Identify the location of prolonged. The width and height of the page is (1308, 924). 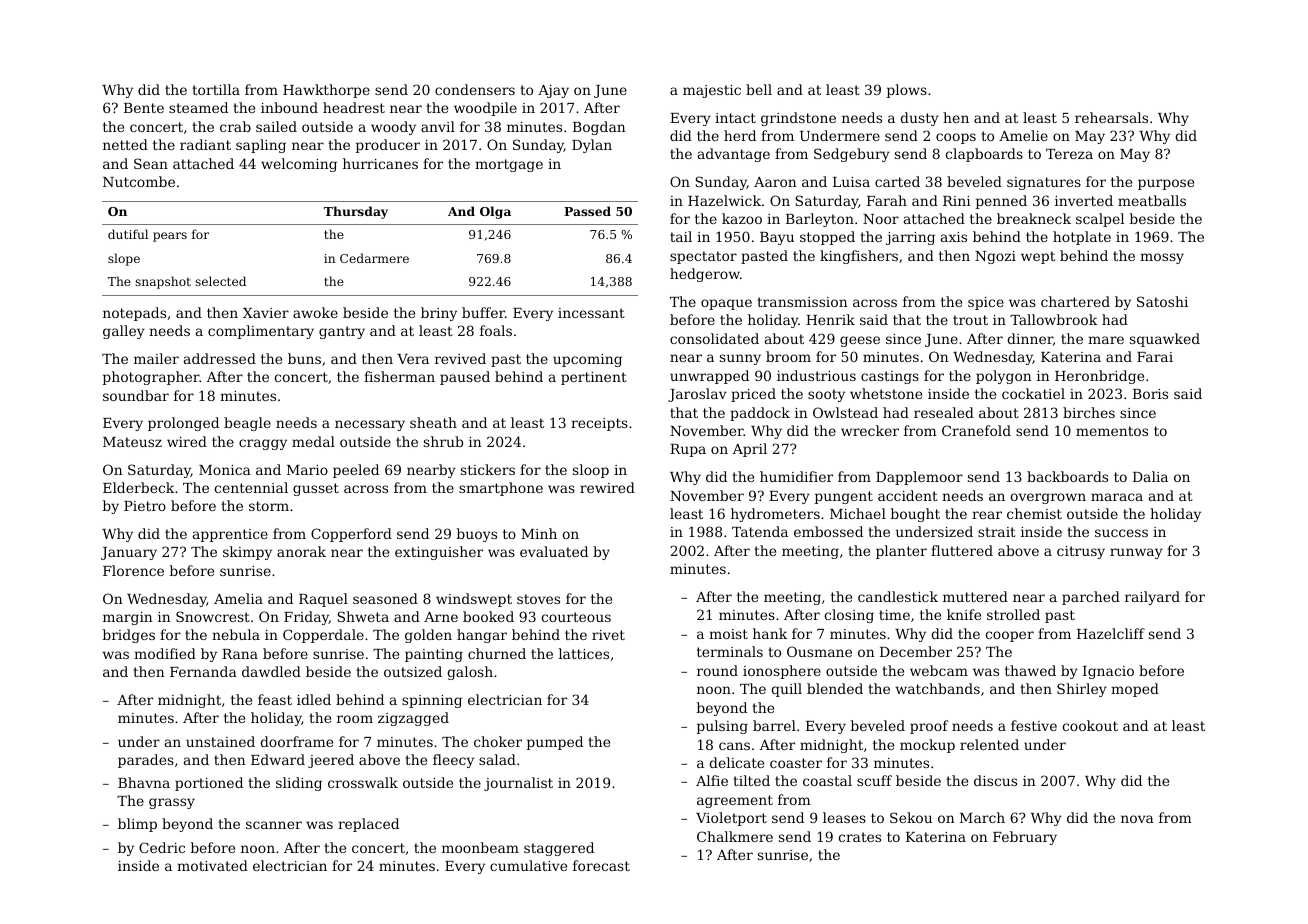
(183, 424).
